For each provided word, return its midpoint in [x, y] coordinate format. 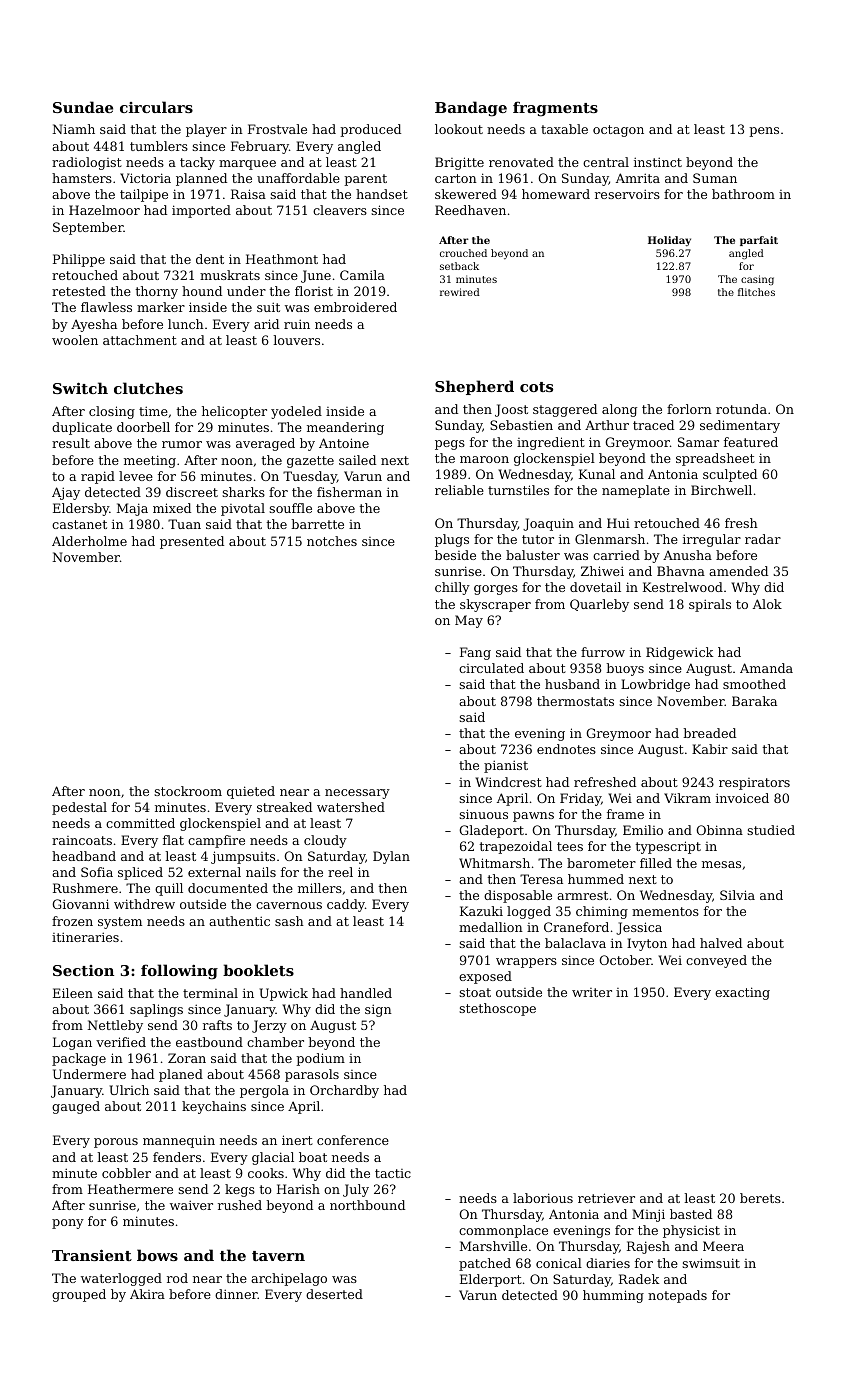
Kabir [710, 749]
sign [378, 1010]
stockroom [188, 791]
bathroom [743, 194]
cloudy [325, 841]
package [79, 1059]
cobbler [126, 1173]
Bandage [471, 109]
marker [161, 307]
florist [314, 291]
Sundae [83, 107]
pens [764, 132]
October [625, 960]
